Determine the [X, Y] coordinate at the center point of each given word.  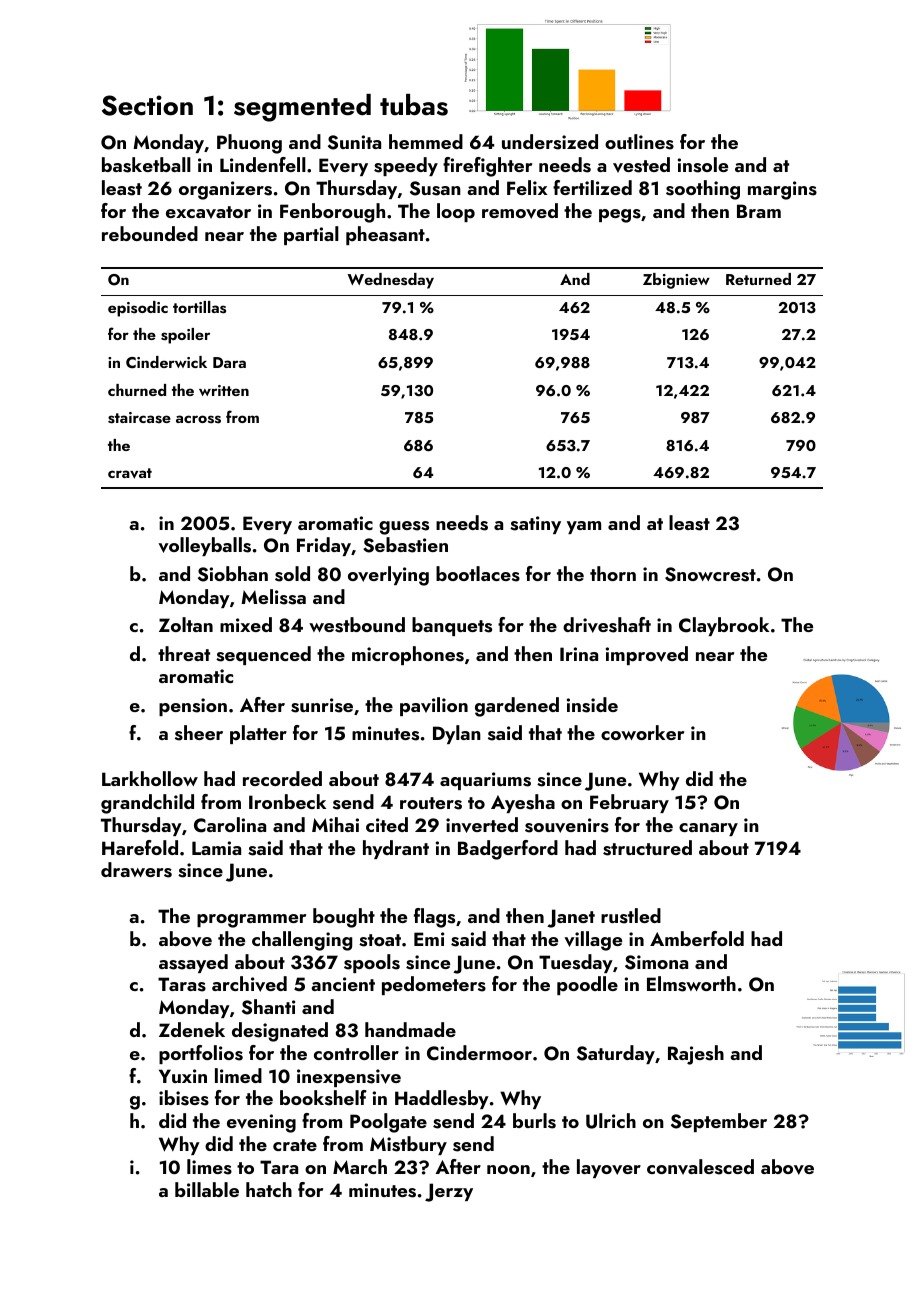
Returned [758, 279]
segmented [302, 108]
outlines [639, 142]
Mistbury [408, 1145]
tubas [414, 105]
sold [292, 574]
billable [207, 1189]
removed [520, 211]
